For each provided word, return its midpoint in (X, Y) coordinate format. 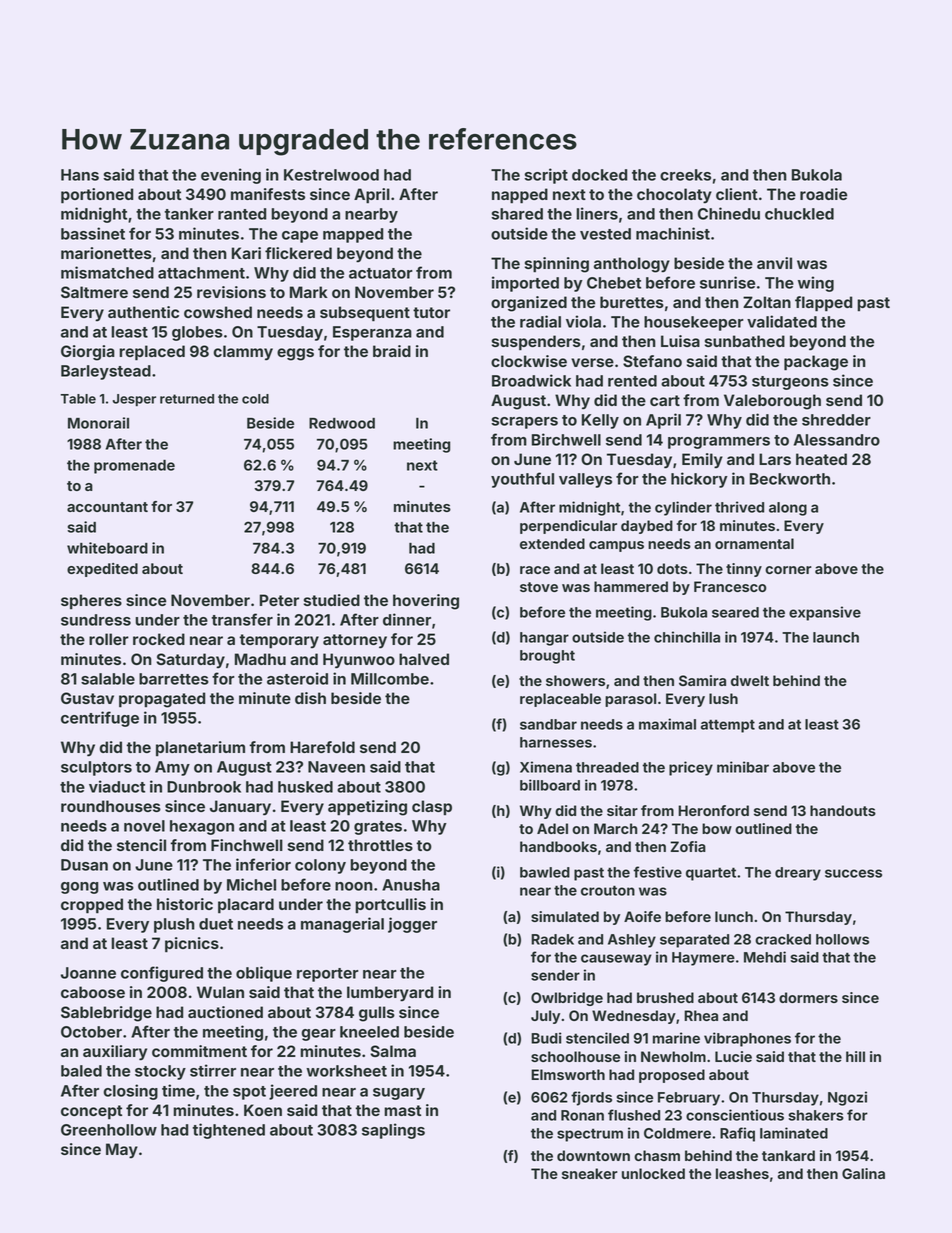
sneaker (590, 1173)
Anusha (411, 885)
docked (599, 175)
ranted (242, 214)
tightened (229, 1131)
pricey (691, 768)
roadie (823, 194)
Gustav (87, 698)
